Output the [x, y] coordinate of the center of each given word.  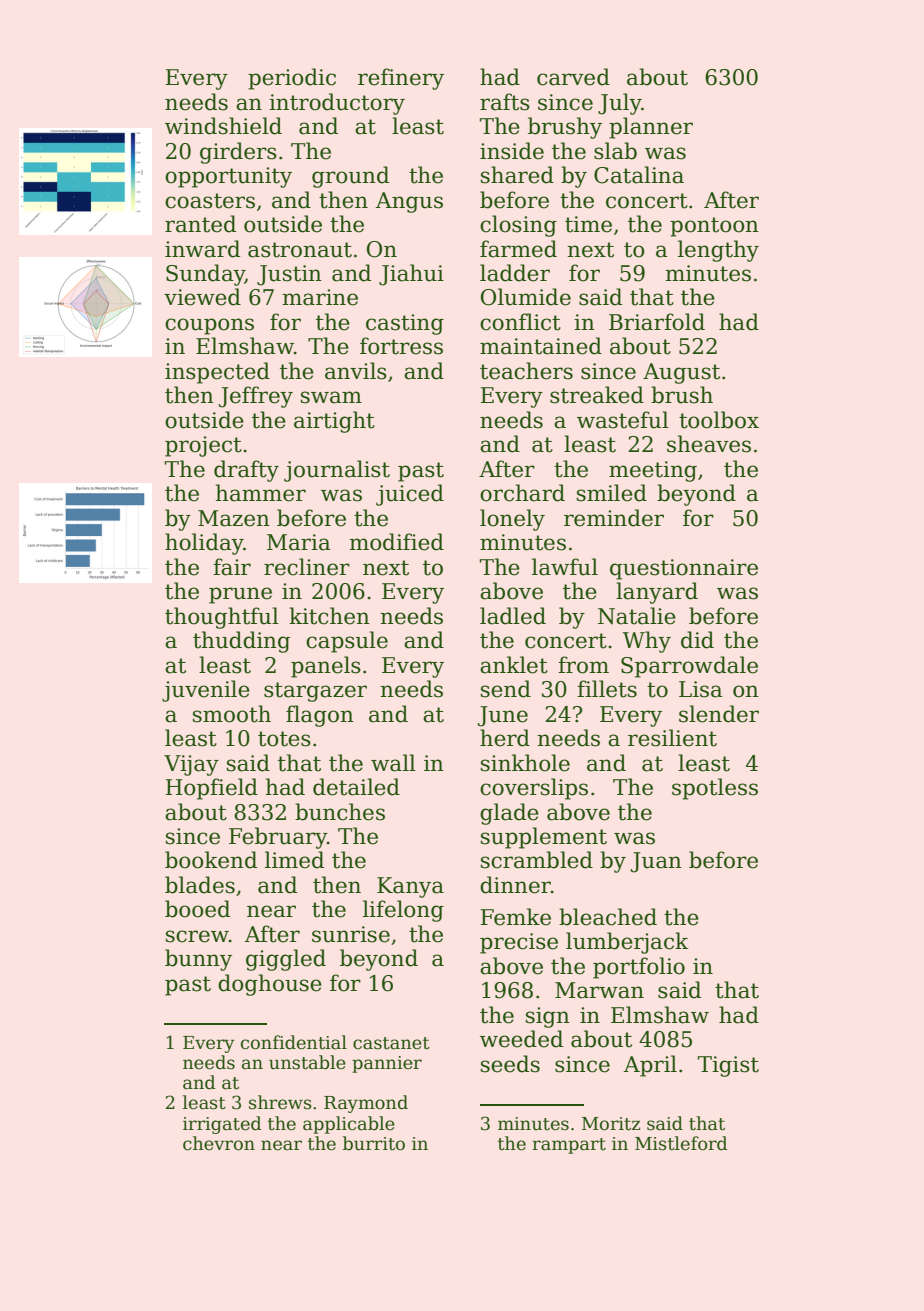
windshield [223, 126]
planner [651, 128]
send [506, 689]
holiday [204, 544]
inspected [217, 373]
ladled [513, 616]
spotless [715, 789]
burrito [374, 1143]
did [697, 640]
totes [284, 739]
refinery [401, 79]
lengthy [718, 251]
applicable [349, 1125]
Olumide [526, 297]
